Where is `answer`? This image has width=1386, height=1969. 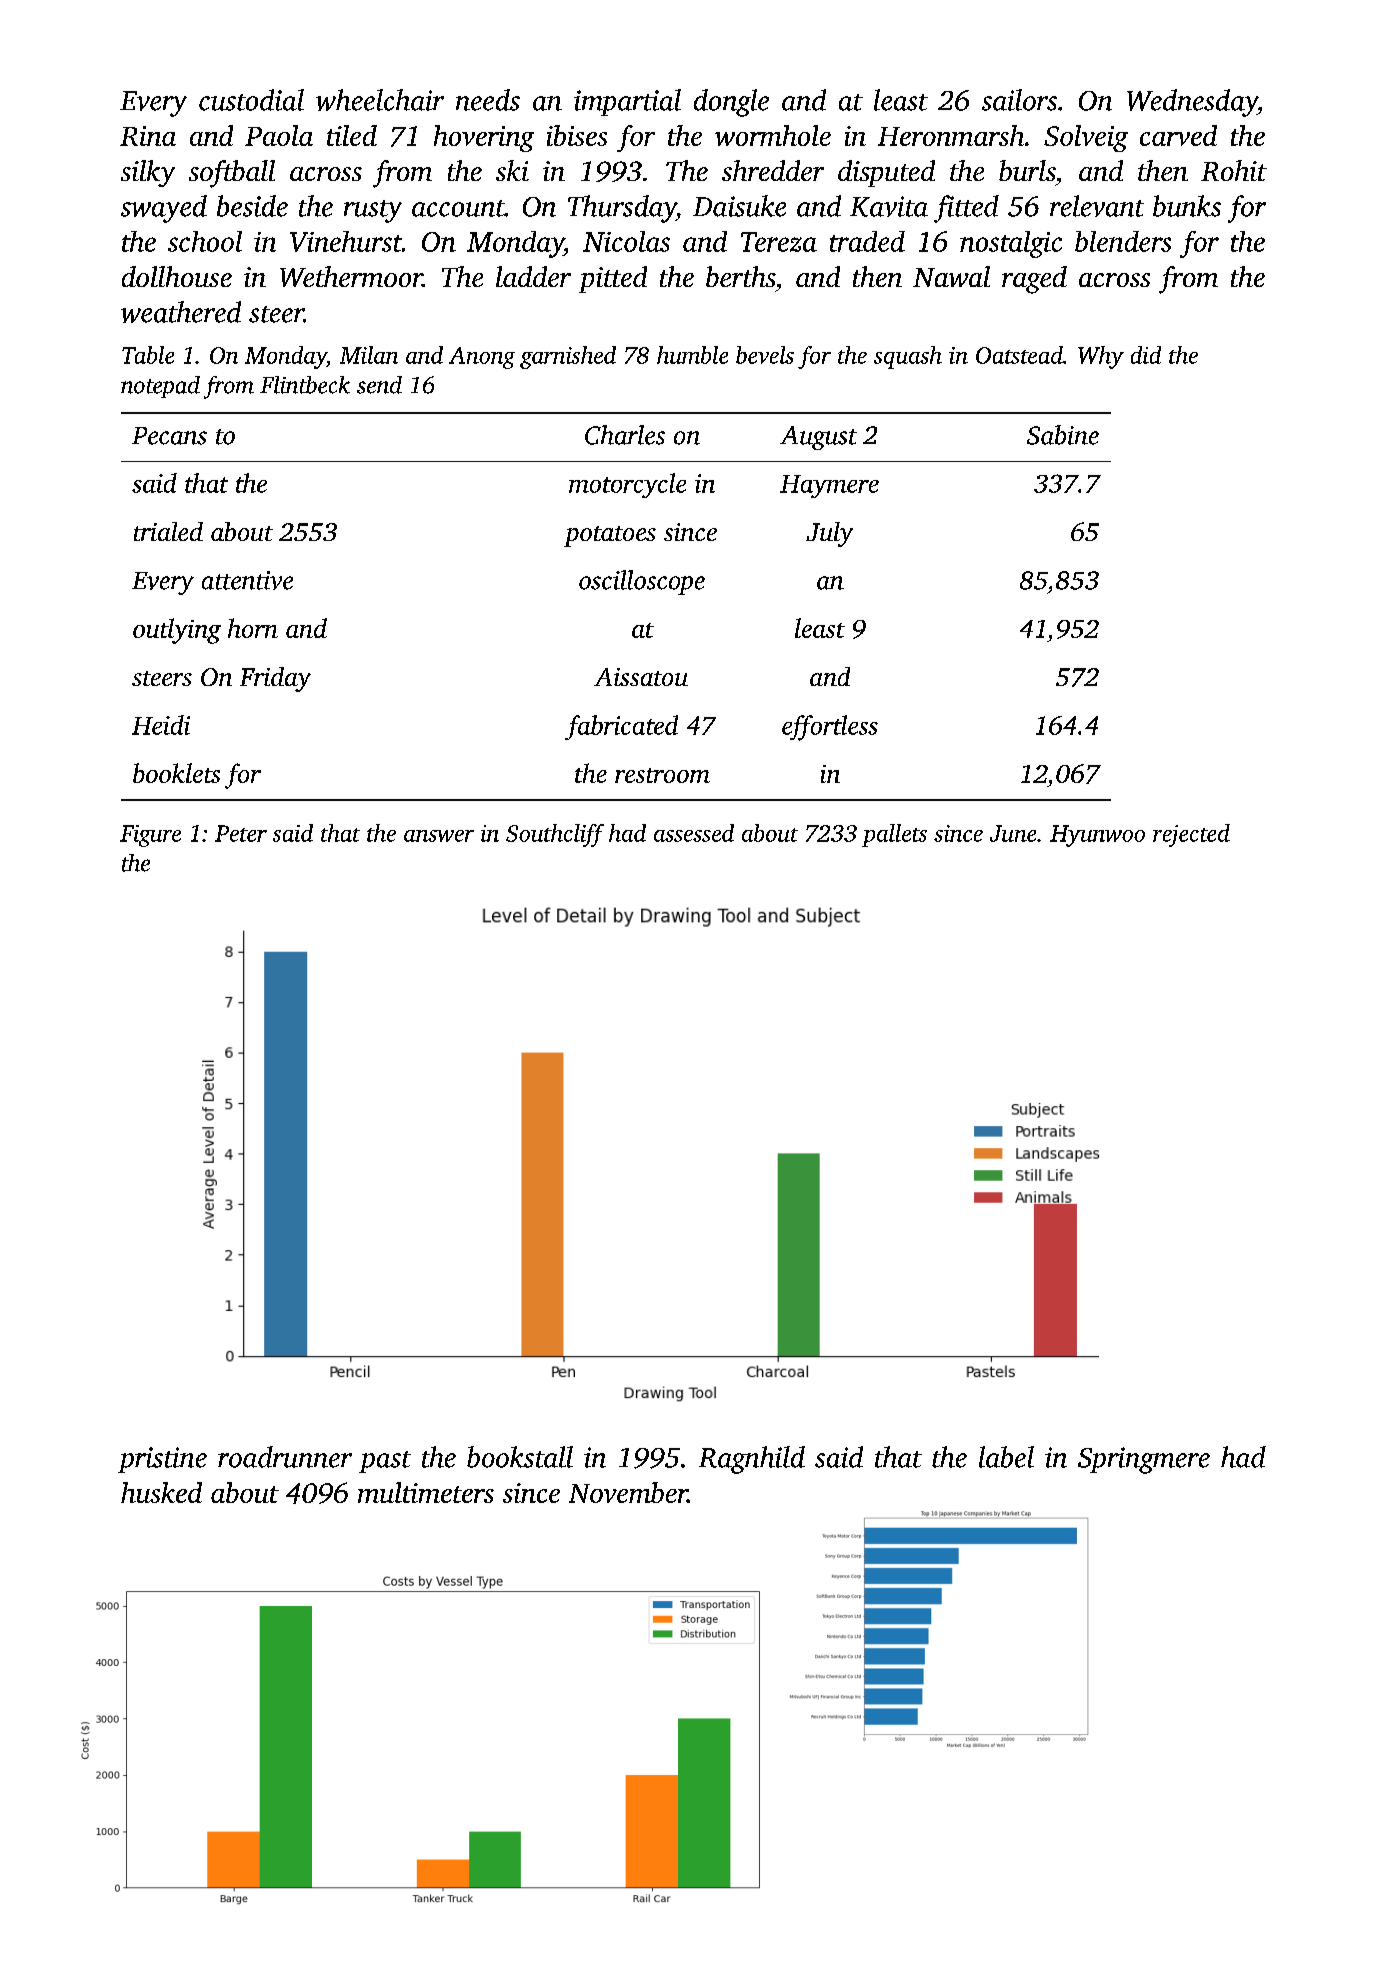 answer is located at coordinates (439, 836).
